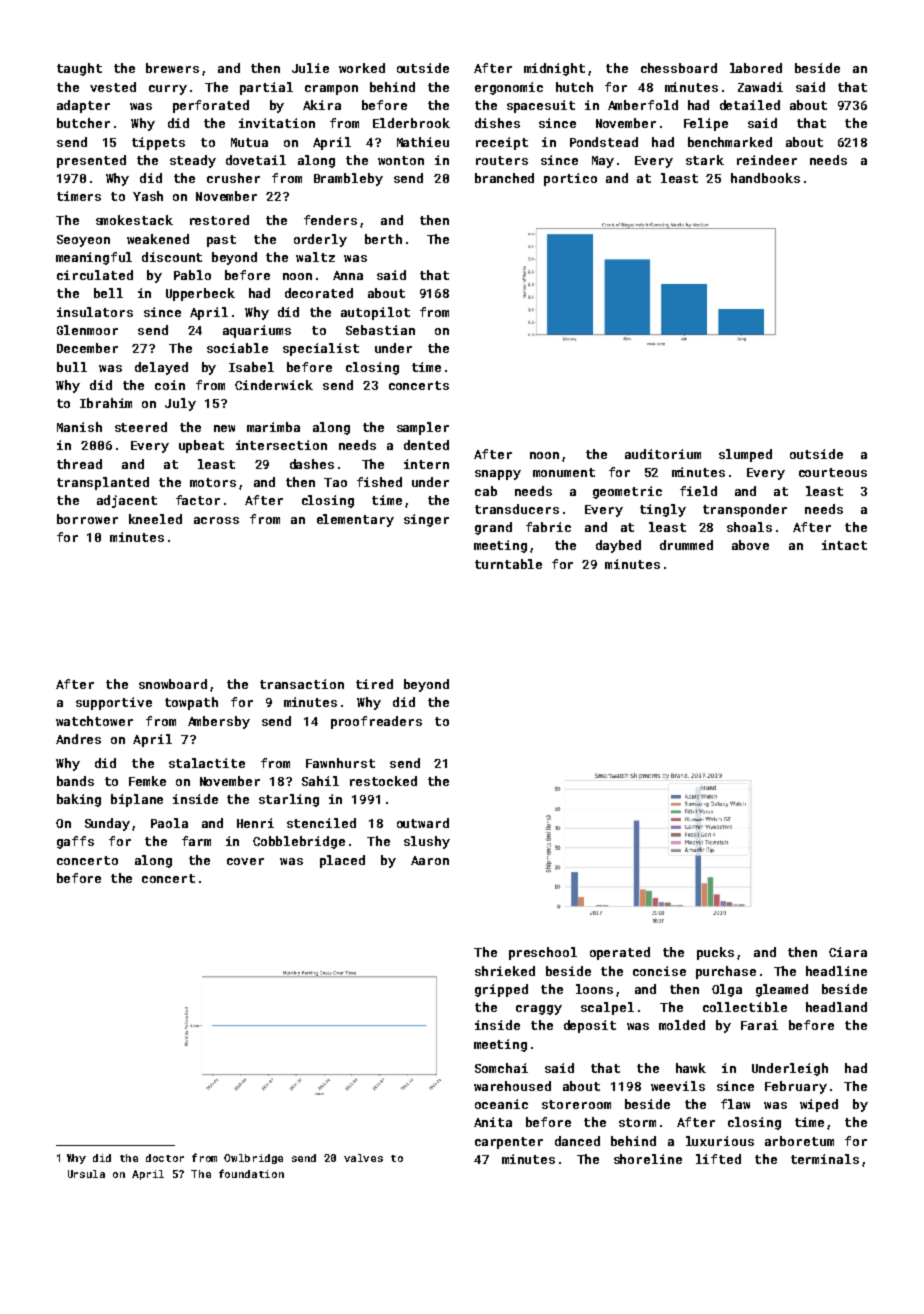 This image has width=924, height=1314. I want to click on supportive, so click(114, 703).
